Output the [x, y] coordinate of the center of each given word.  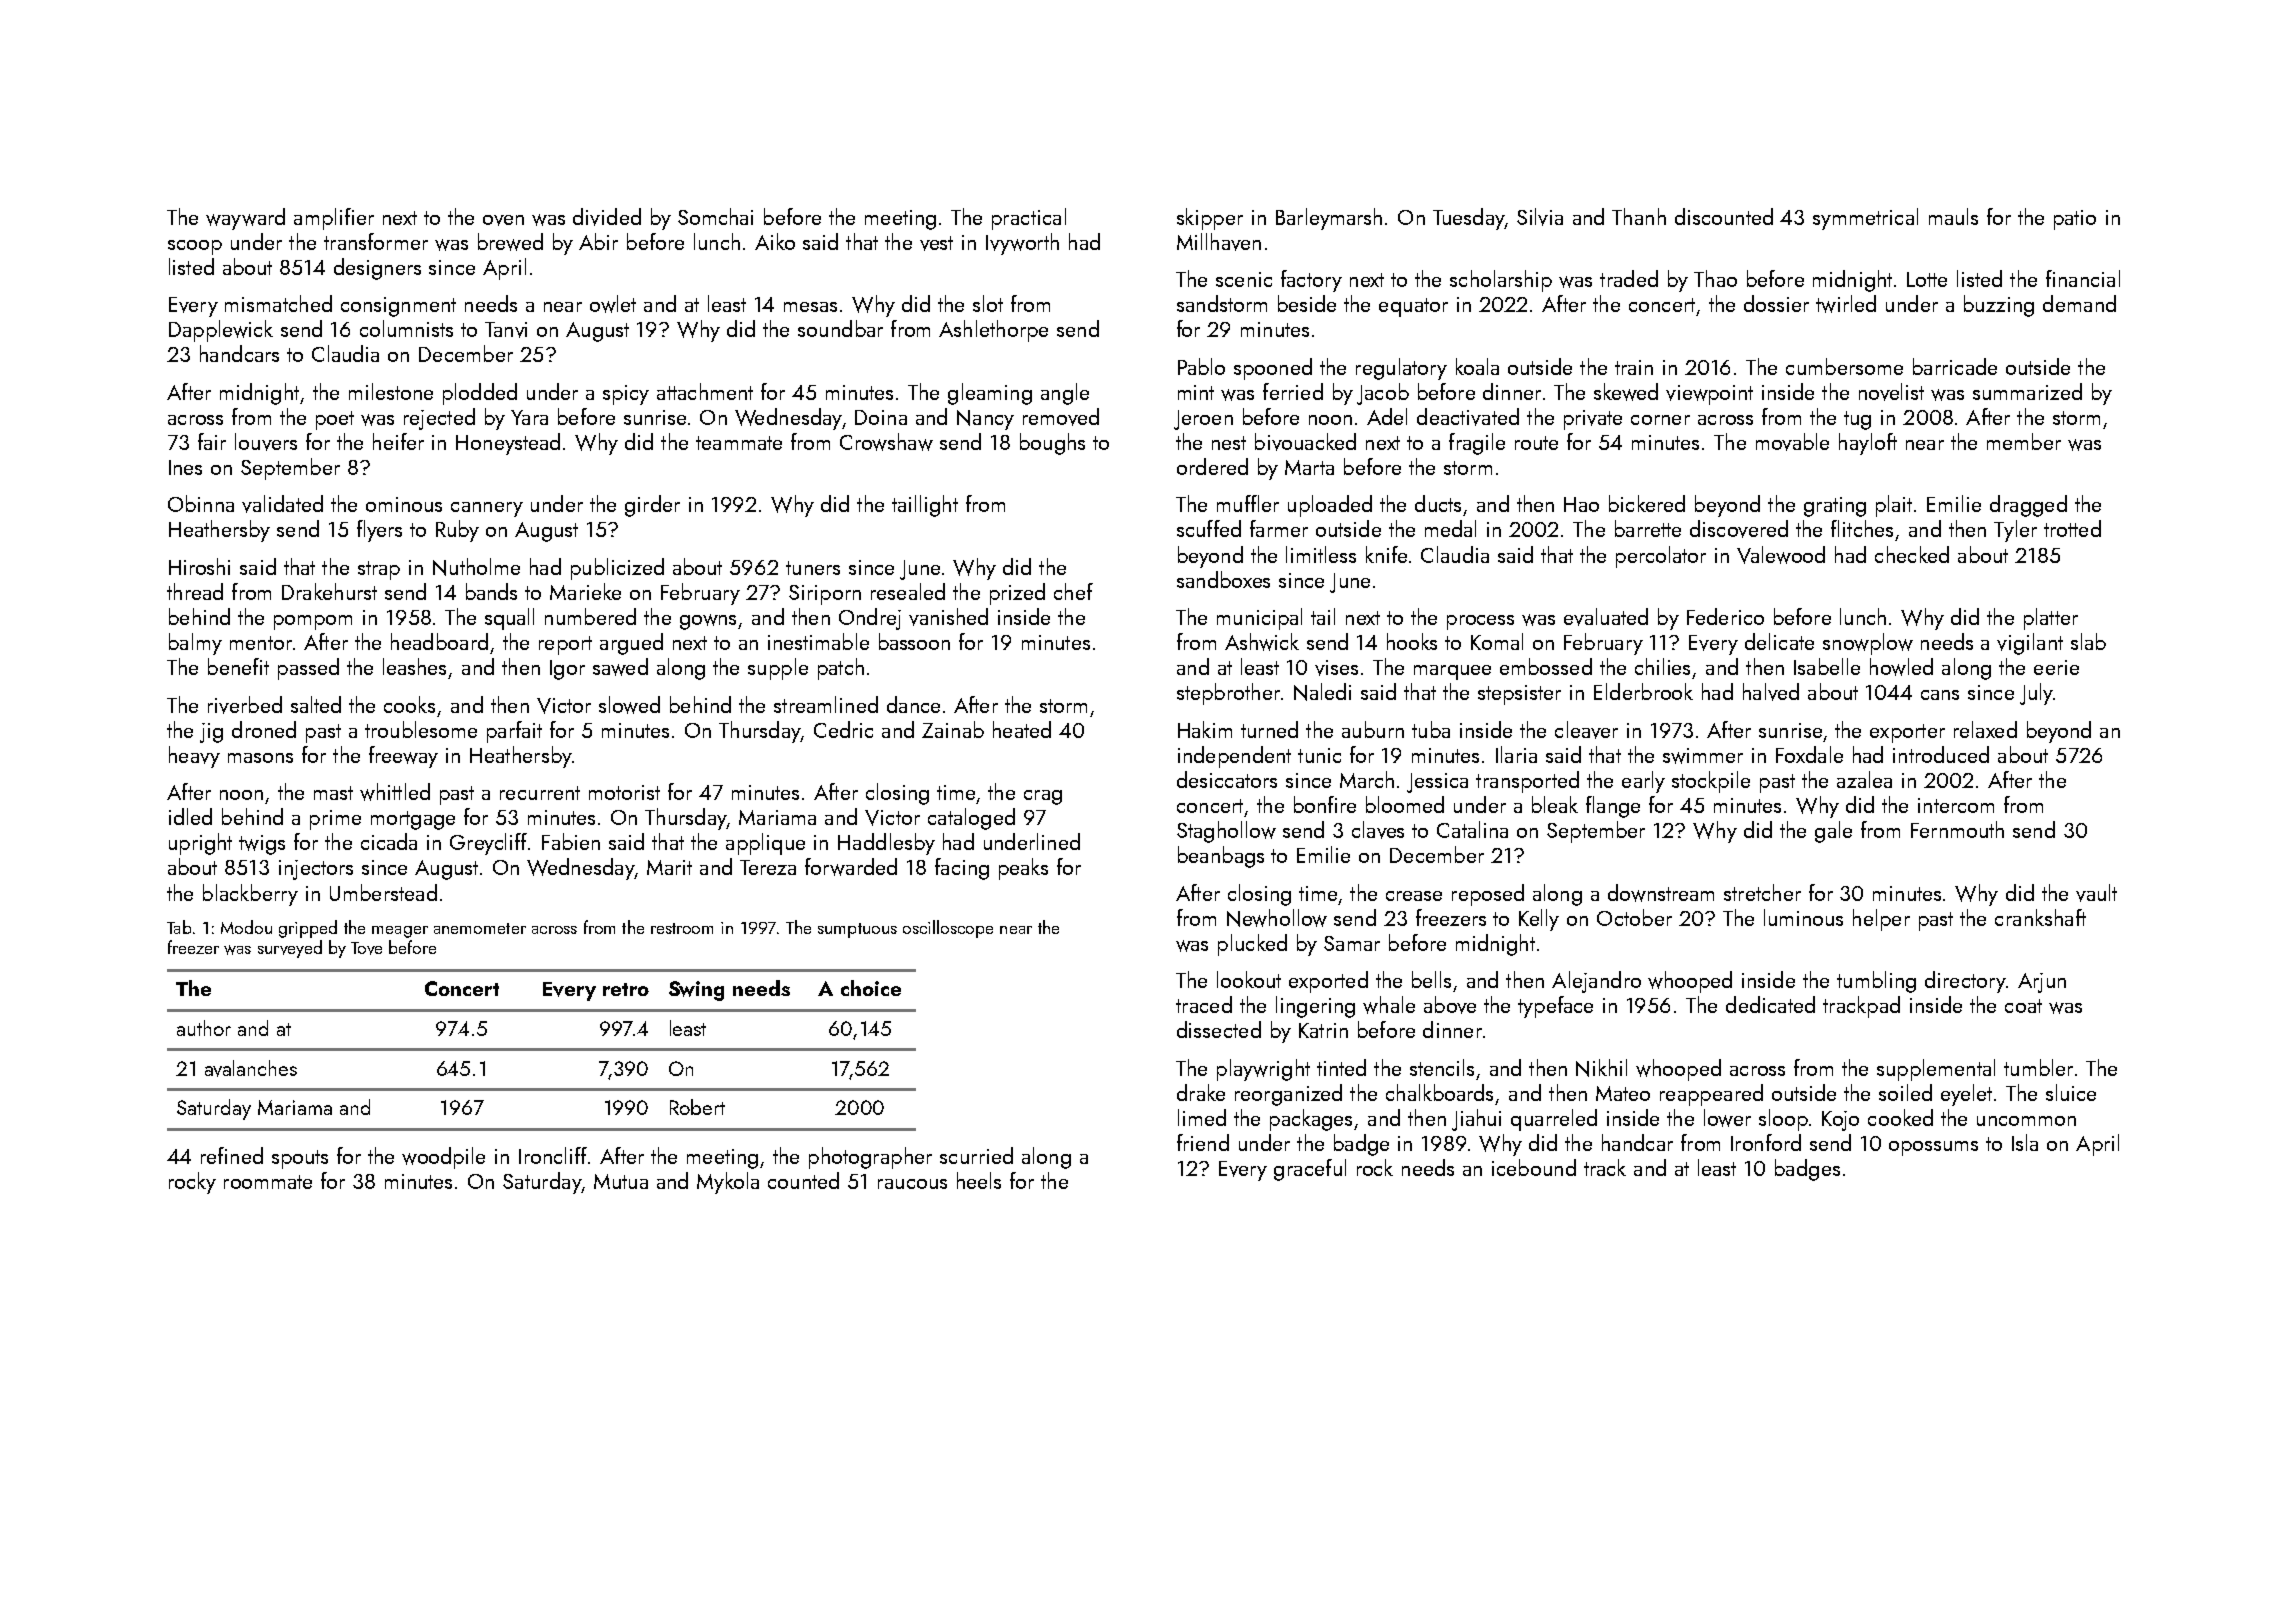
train [1634, 367]
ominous [404, 504]
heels [979, 1180]
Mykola [728, 1183]
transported [1527, 782]
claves [1378, 830]
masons [260, 758]
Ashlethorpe [993, 331]
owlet [613, 304]
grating [1835, 507]
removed [1061, 417]
